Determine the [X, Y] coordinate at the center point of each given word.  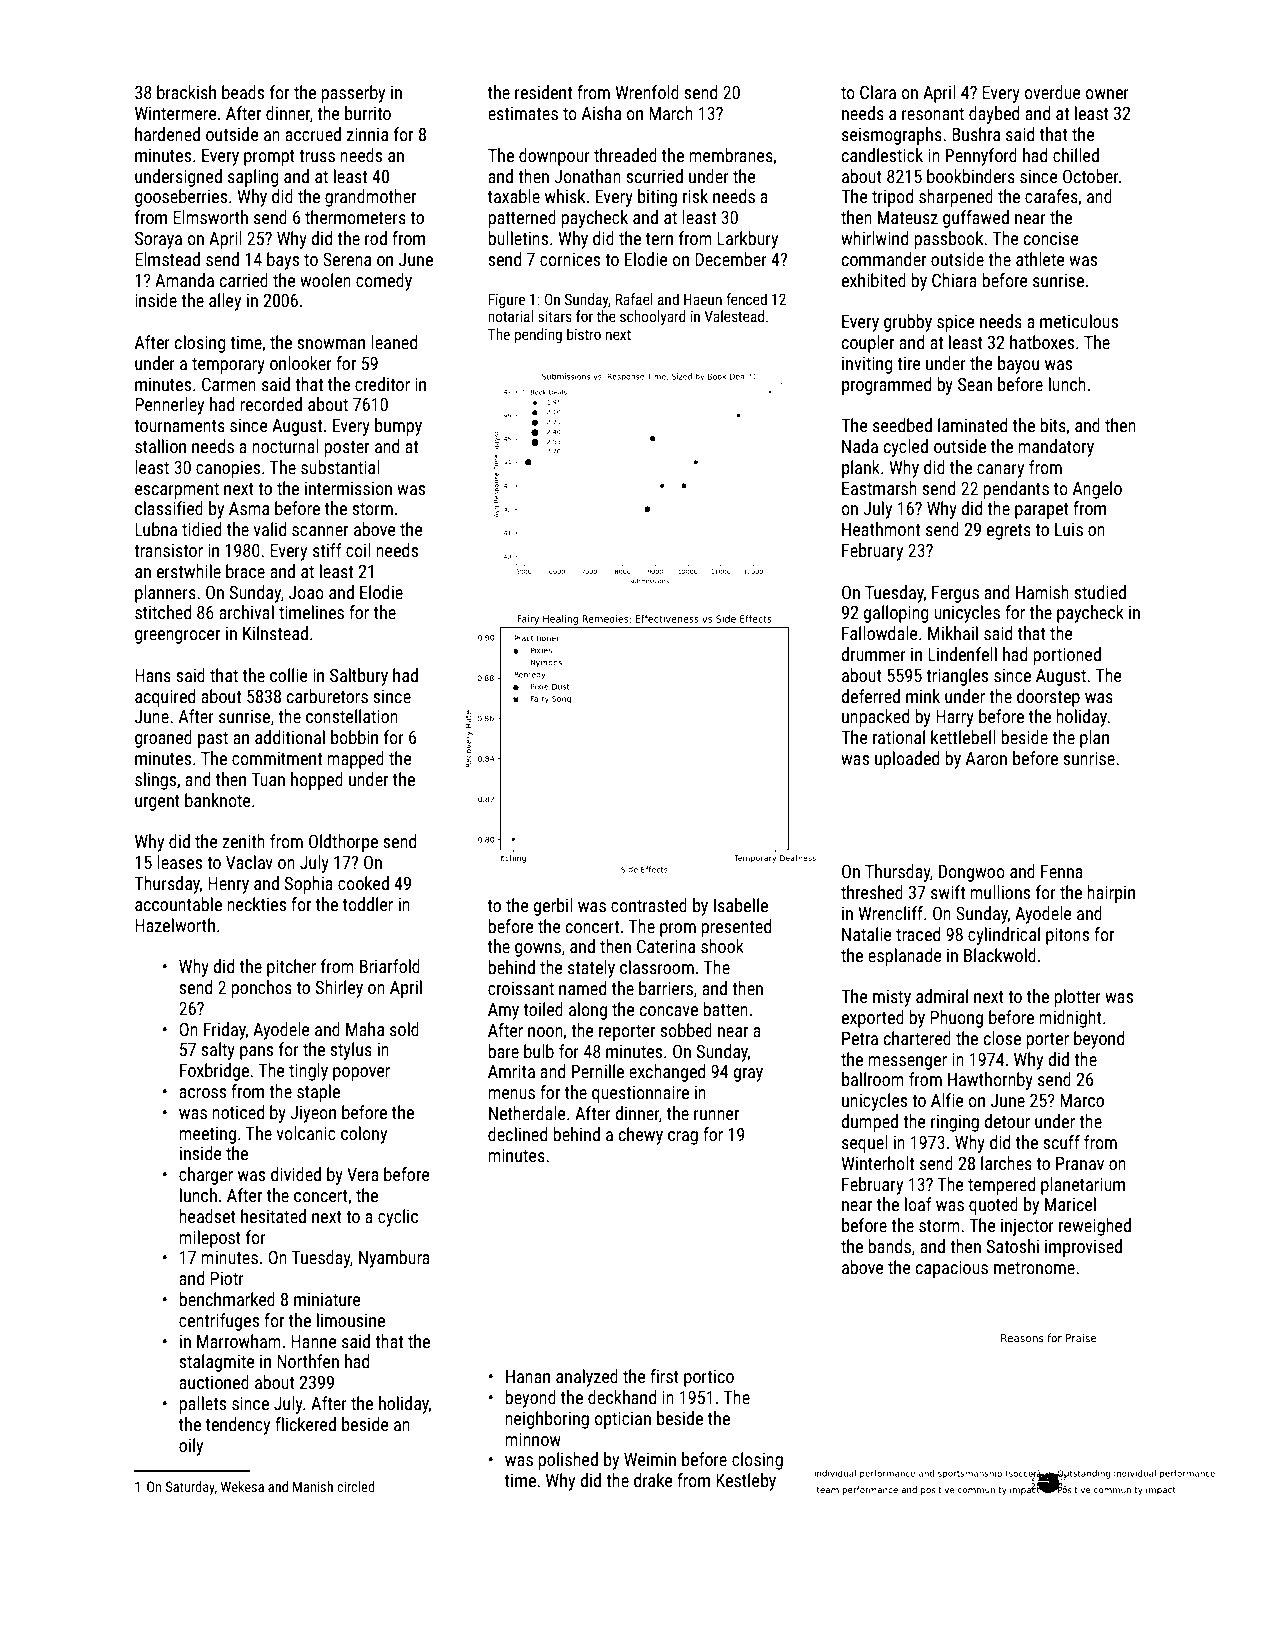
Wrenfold [647, 92]
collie [288, 675]
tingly [308, 1072]
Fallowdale [879, 633]
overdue [1052, 92]
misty [892, 998]
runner [716, 1115]
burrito [368, 113]
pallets [203, 1405]
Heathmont [881, 529]
